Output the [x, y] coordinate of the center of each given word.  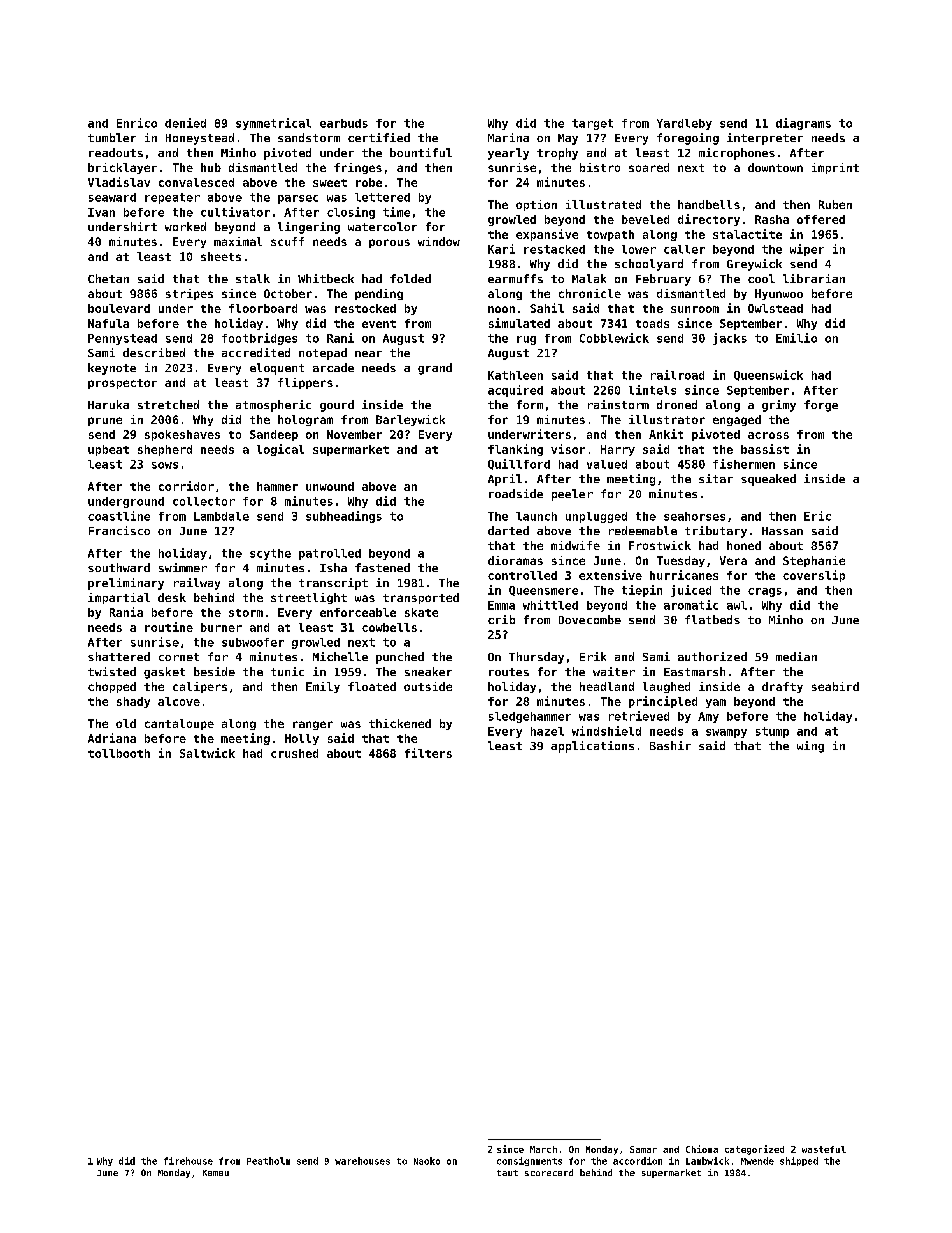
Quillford [519, 464]
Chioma [702, 1149]
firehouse [188, 1161]
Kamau [216, 1173]
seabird [835, 686]
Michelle [340, 656]
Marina [508, 137]
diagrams [803, 124]
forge [821, 406]
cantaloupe [179, 724]
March [543, 1149]
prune [105, 421]
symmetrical [273, 124]
